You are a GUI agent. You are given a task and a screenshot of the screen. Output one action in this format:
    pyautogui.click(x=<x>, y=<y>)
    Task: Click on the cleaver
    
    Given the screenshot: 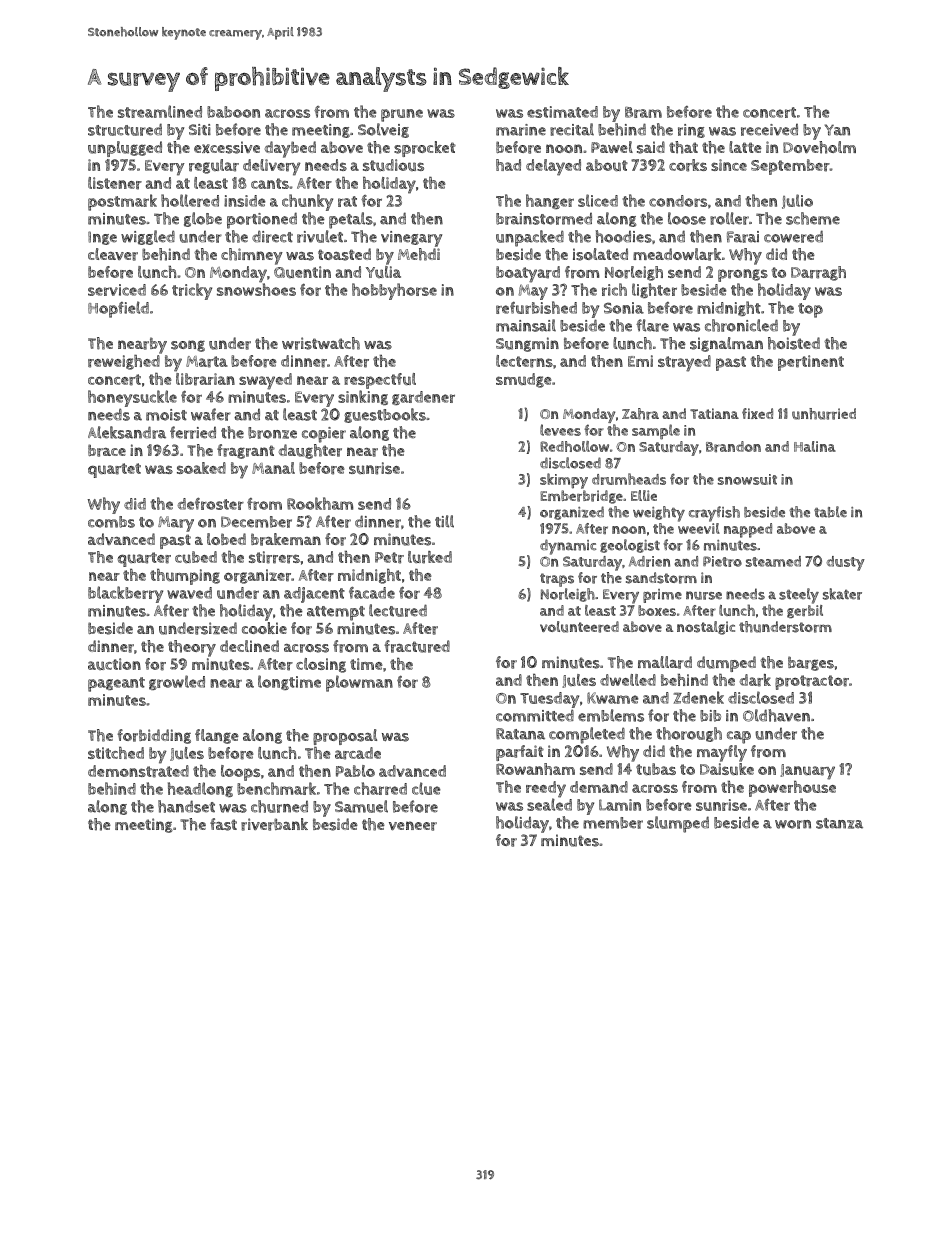 What is the action you would take?
    pyautogui.click(x=113, y=254)
